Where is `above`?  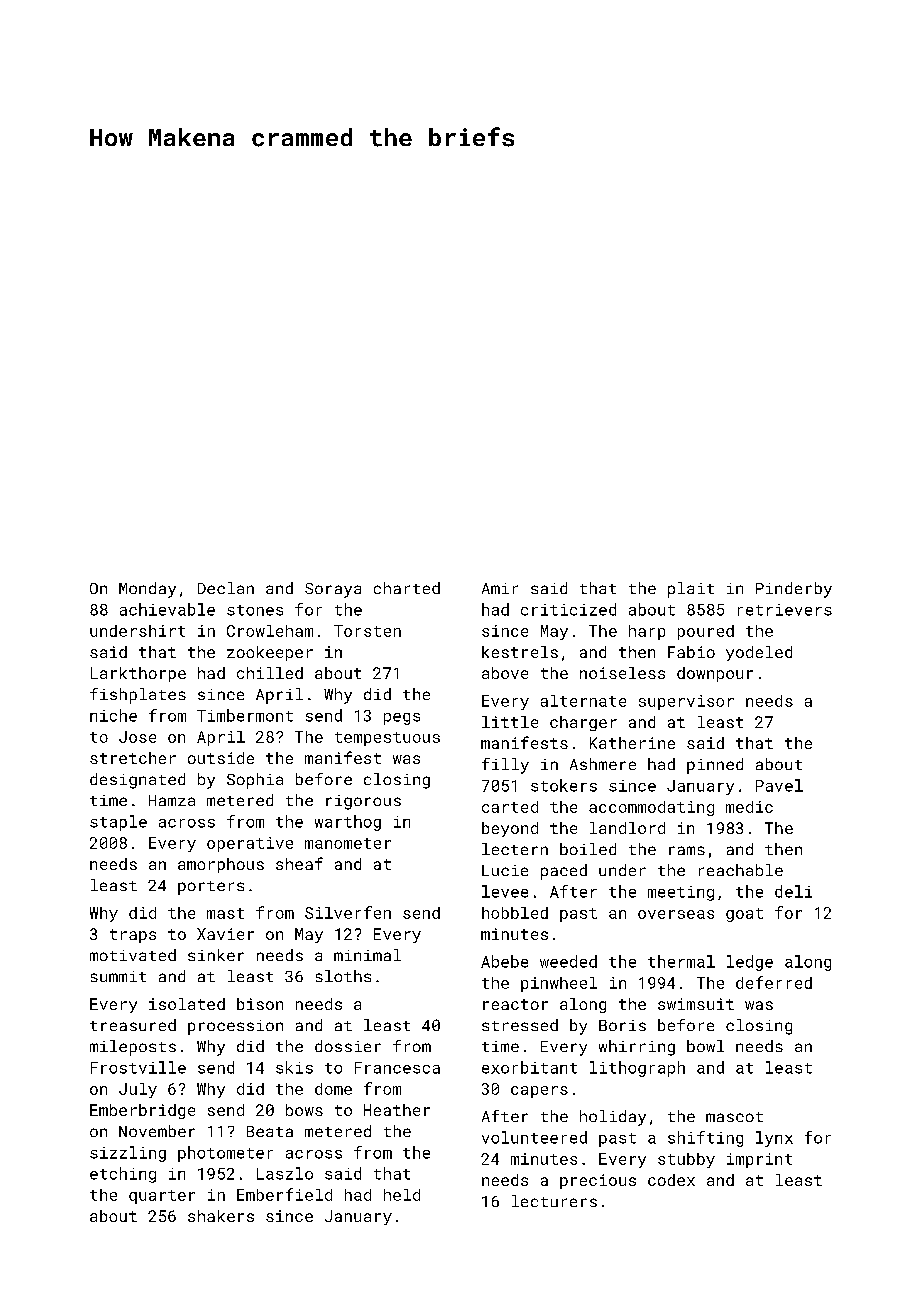 above is located at coordinates (505, 673).
